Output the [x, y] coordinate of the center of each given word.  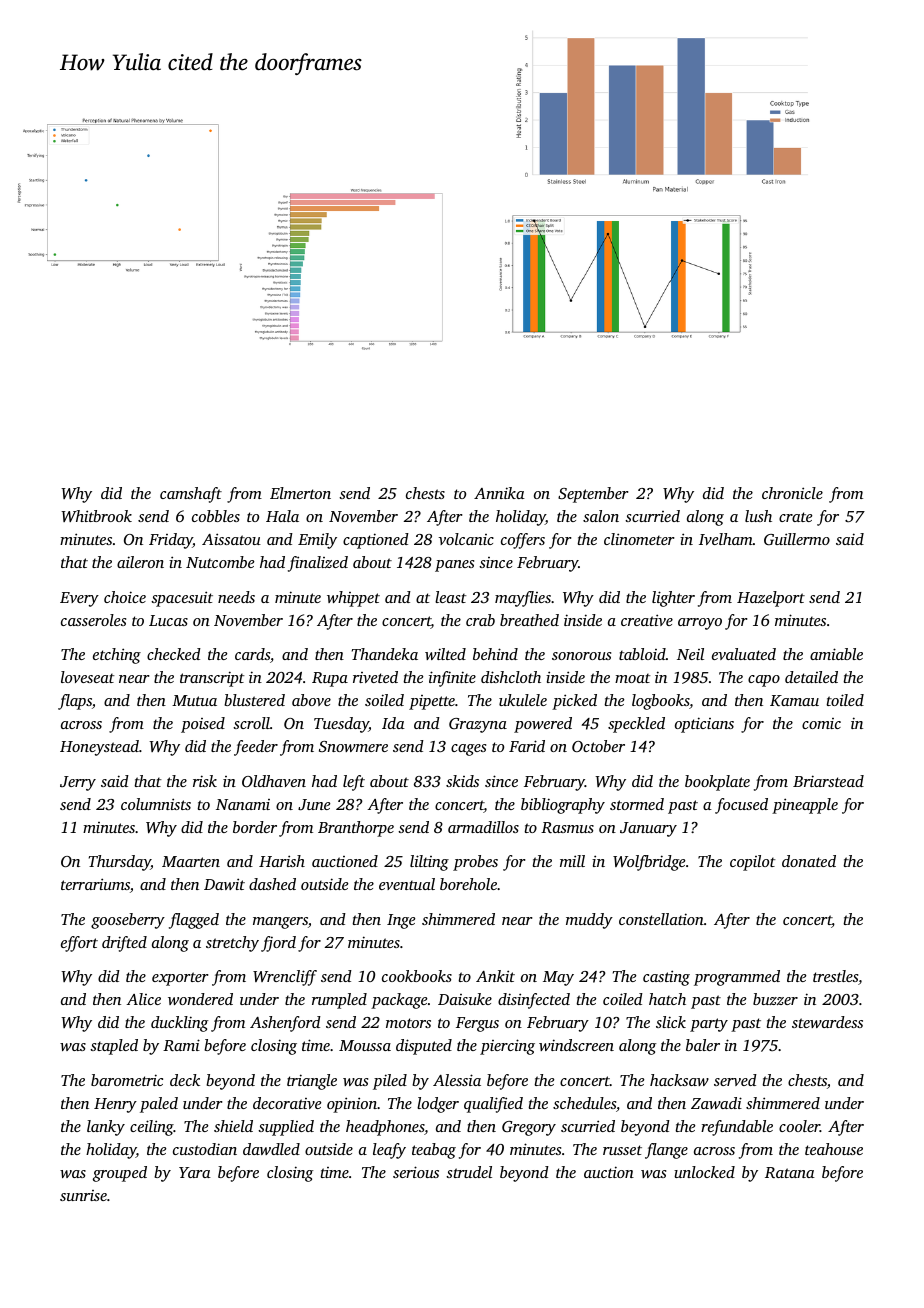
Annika [499, 493]
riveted [375, 677]
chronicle [792, 493]
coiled [623, 999]
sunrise [83, 1195]
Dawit [224, 884]
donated [809, 861]
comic [821, 723]
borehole [468, 884]
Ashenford [285, 1024]
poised [203, 725]
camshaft [191, 495]
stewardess [827, 1022]
